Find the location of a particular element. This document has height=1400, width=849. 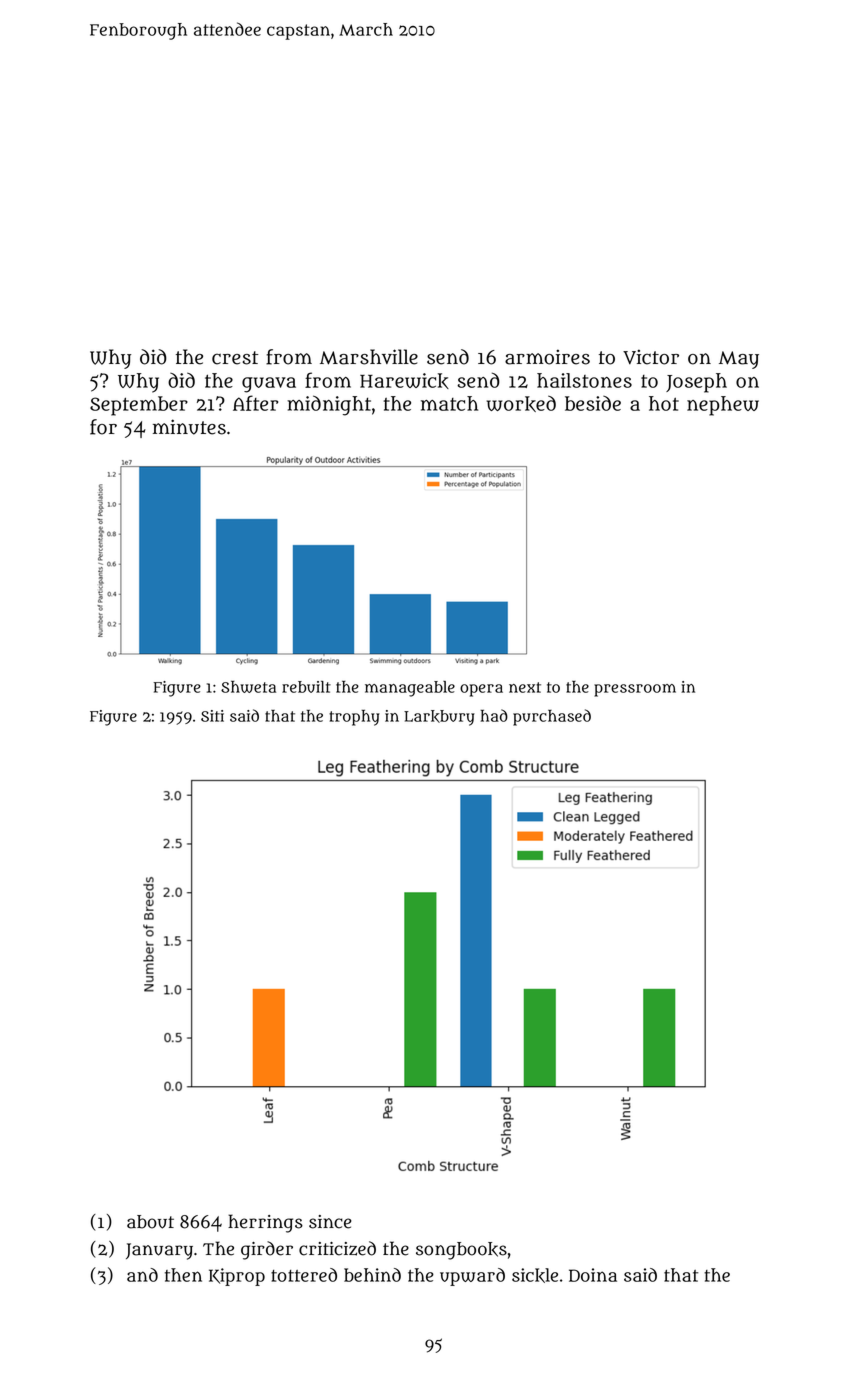

girder is located at coordinates (267, 1250).
